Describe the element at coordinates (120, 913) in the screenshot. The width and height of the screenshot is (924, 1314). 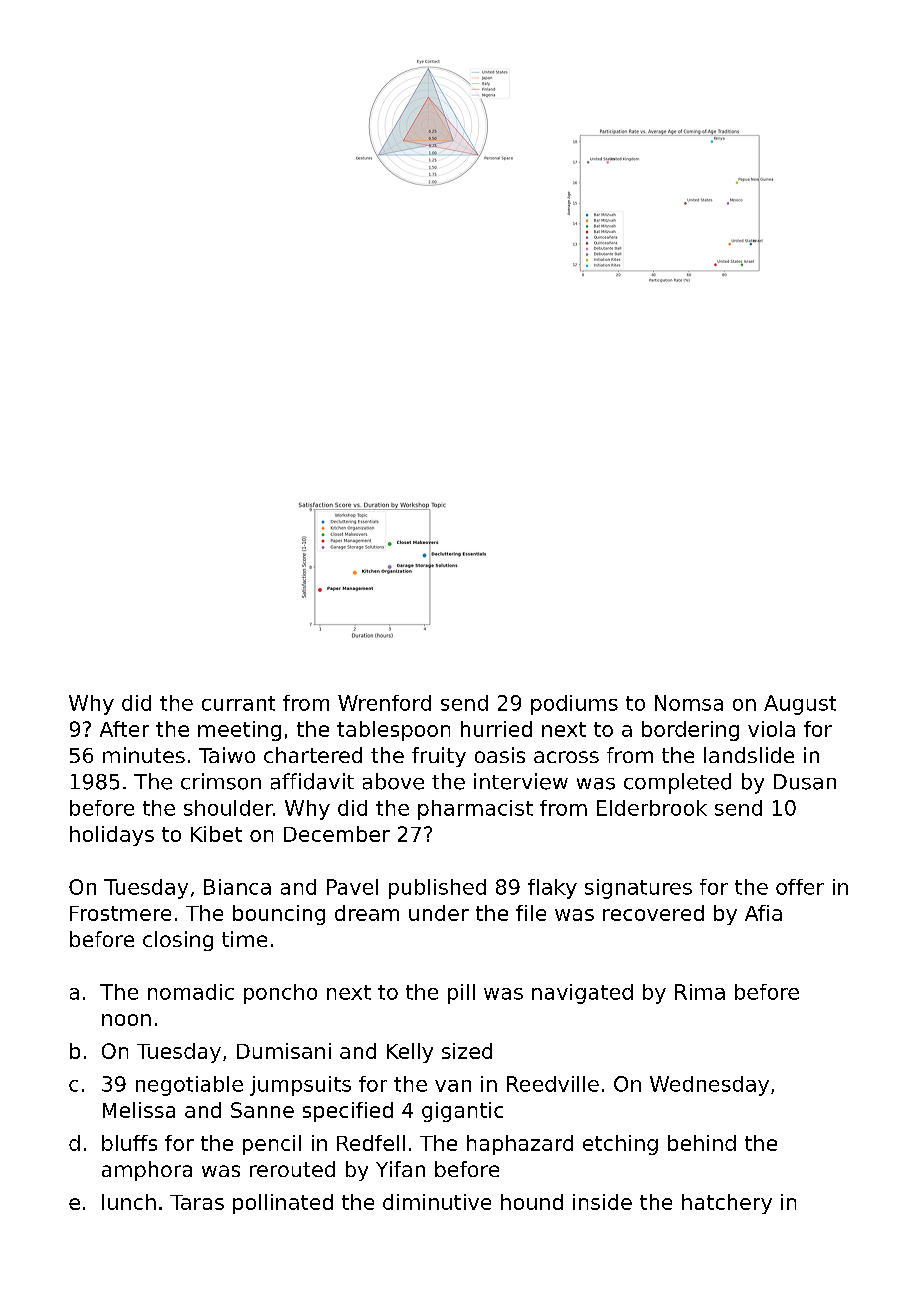
I see `Frostmere` at that location.
